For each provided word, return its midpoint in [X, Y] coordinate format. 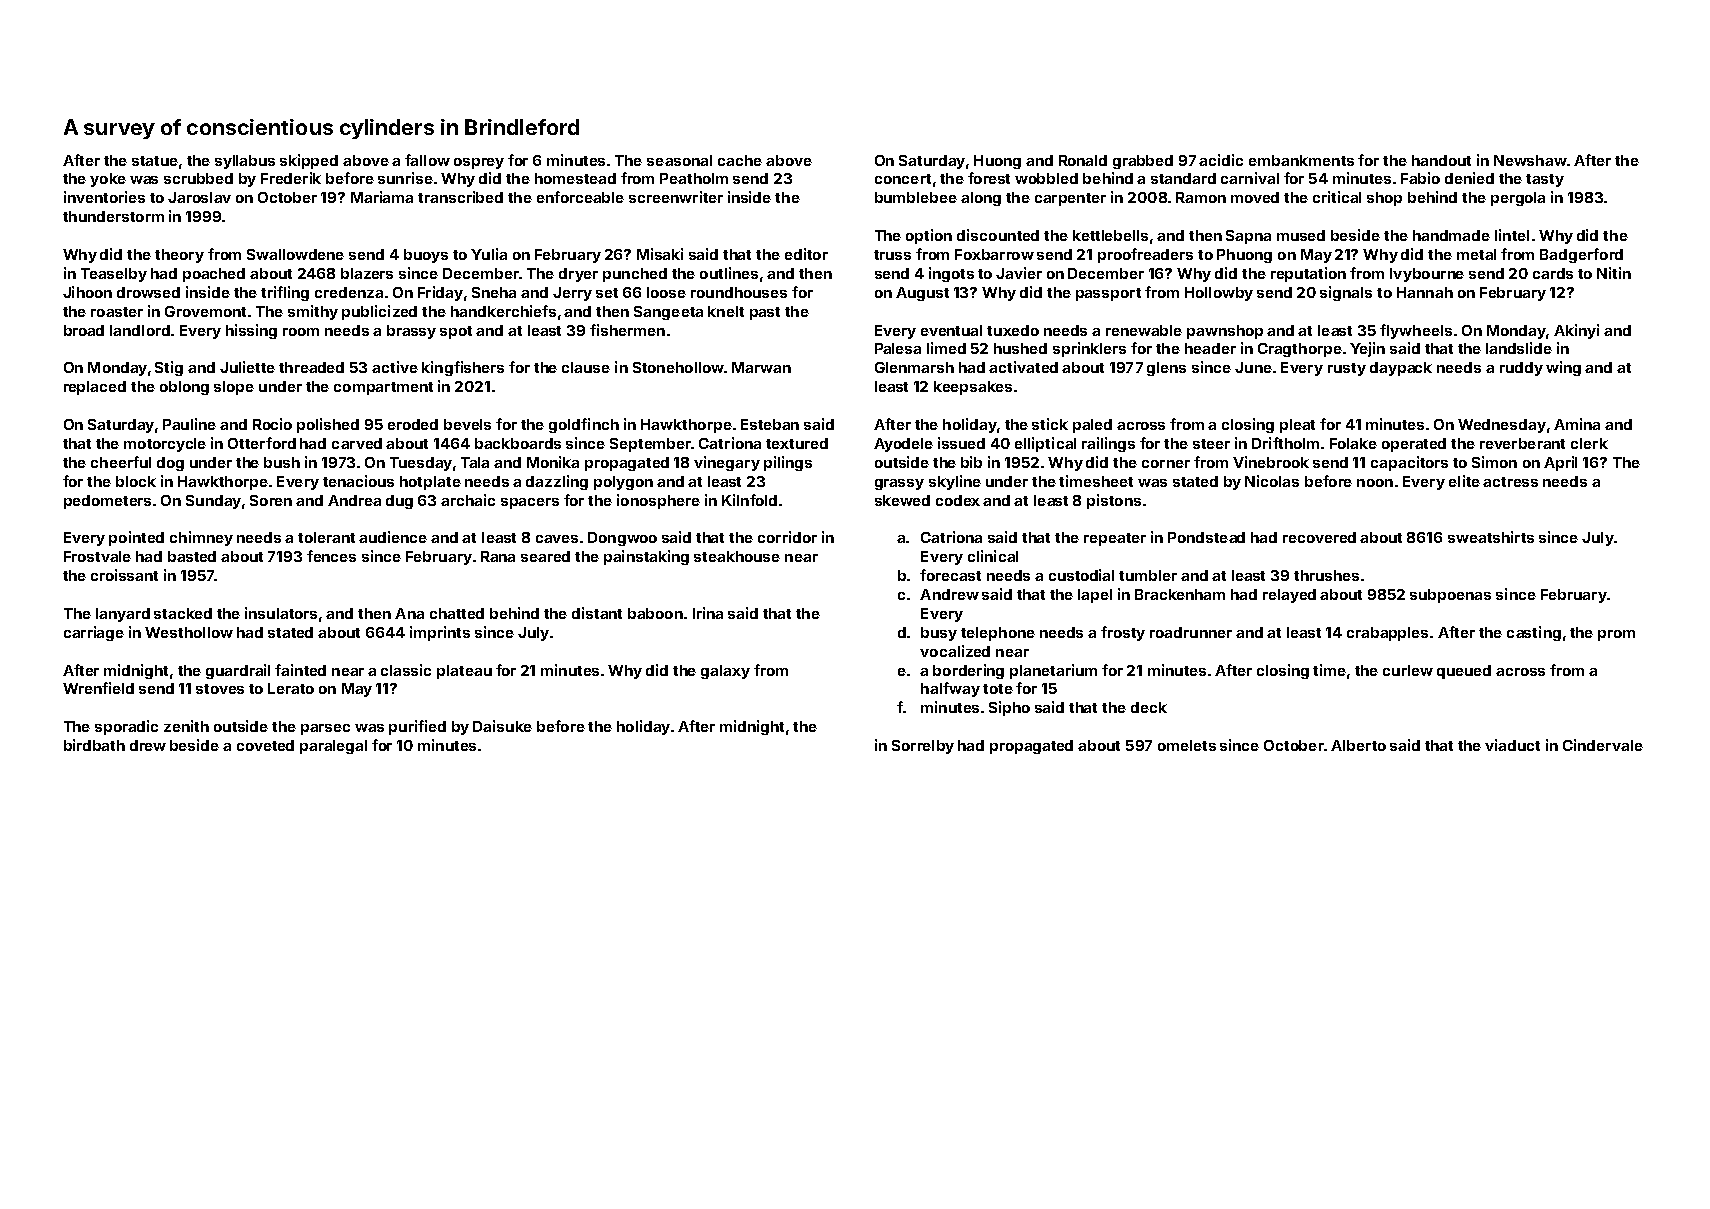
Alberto [1358, 745]
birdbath [94, 745]
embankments [1301, 160]
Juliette [247, 367]
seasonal [679, 160]
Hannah [1425, 292]
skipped [309, 161]
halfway [950, 689]
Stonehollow [678, 367]
